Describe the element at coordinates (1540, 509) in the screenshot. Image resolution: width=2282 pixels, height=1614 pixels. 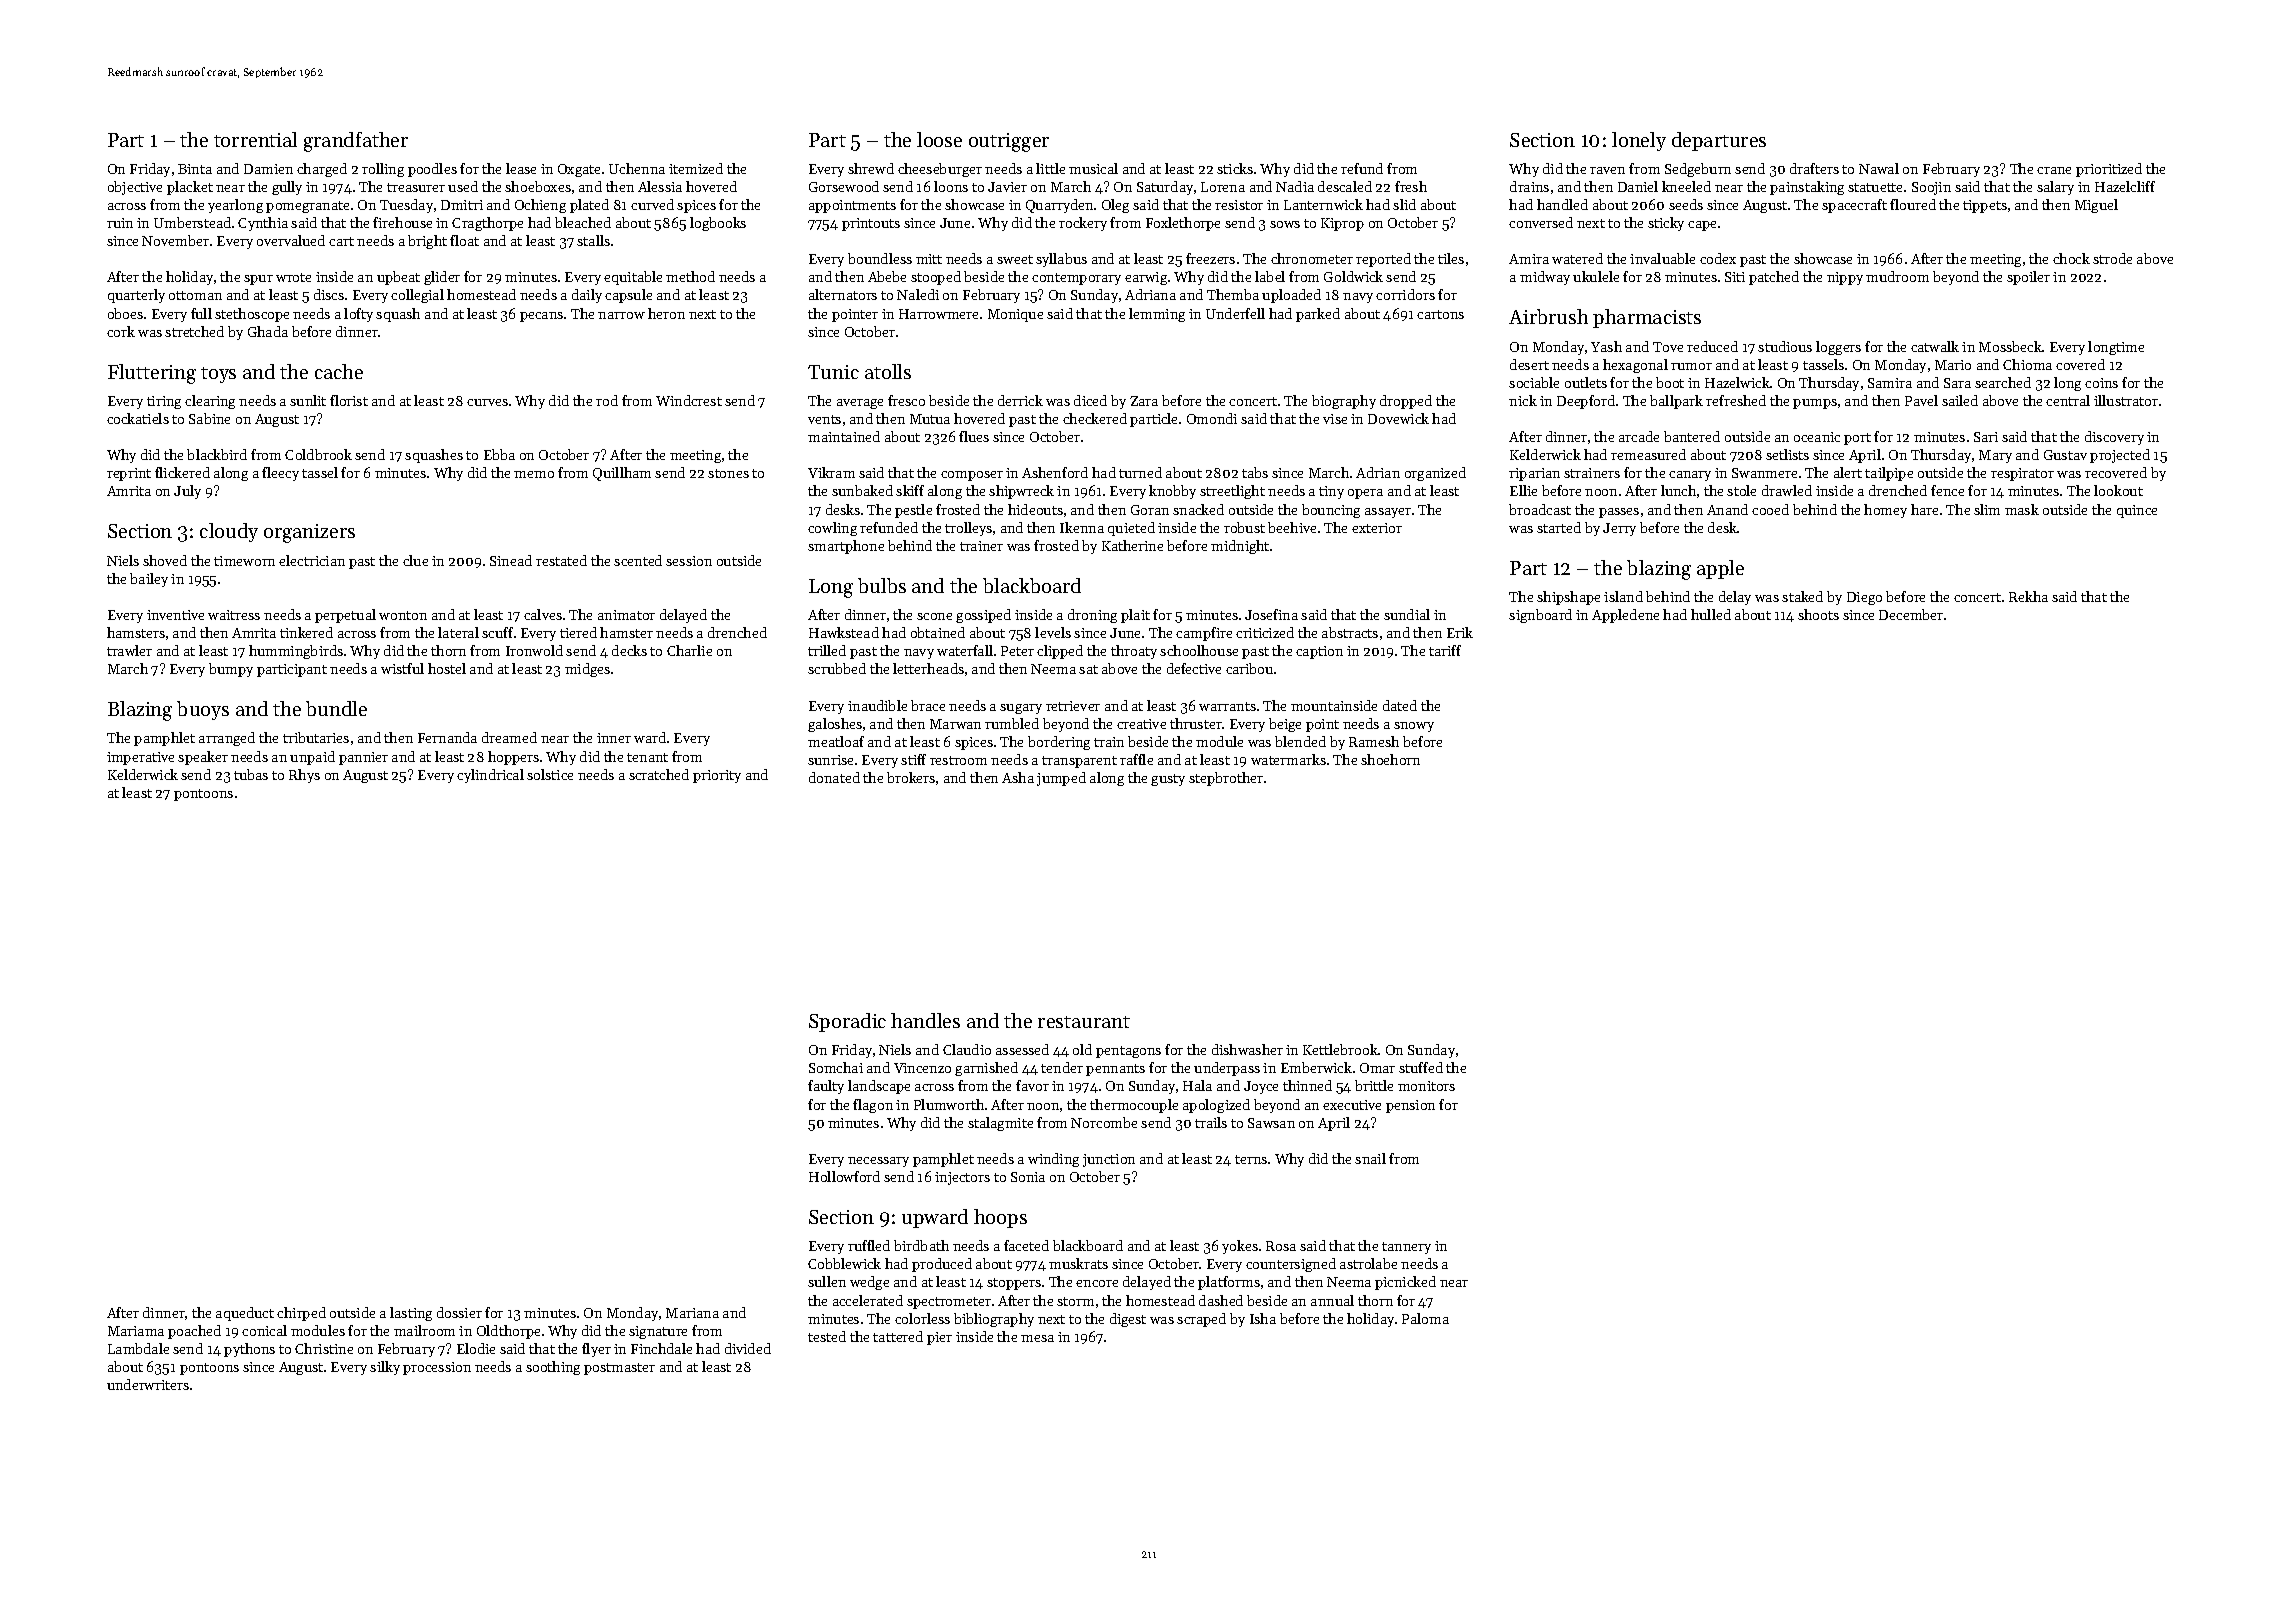
I see `broadcast` at that location.
